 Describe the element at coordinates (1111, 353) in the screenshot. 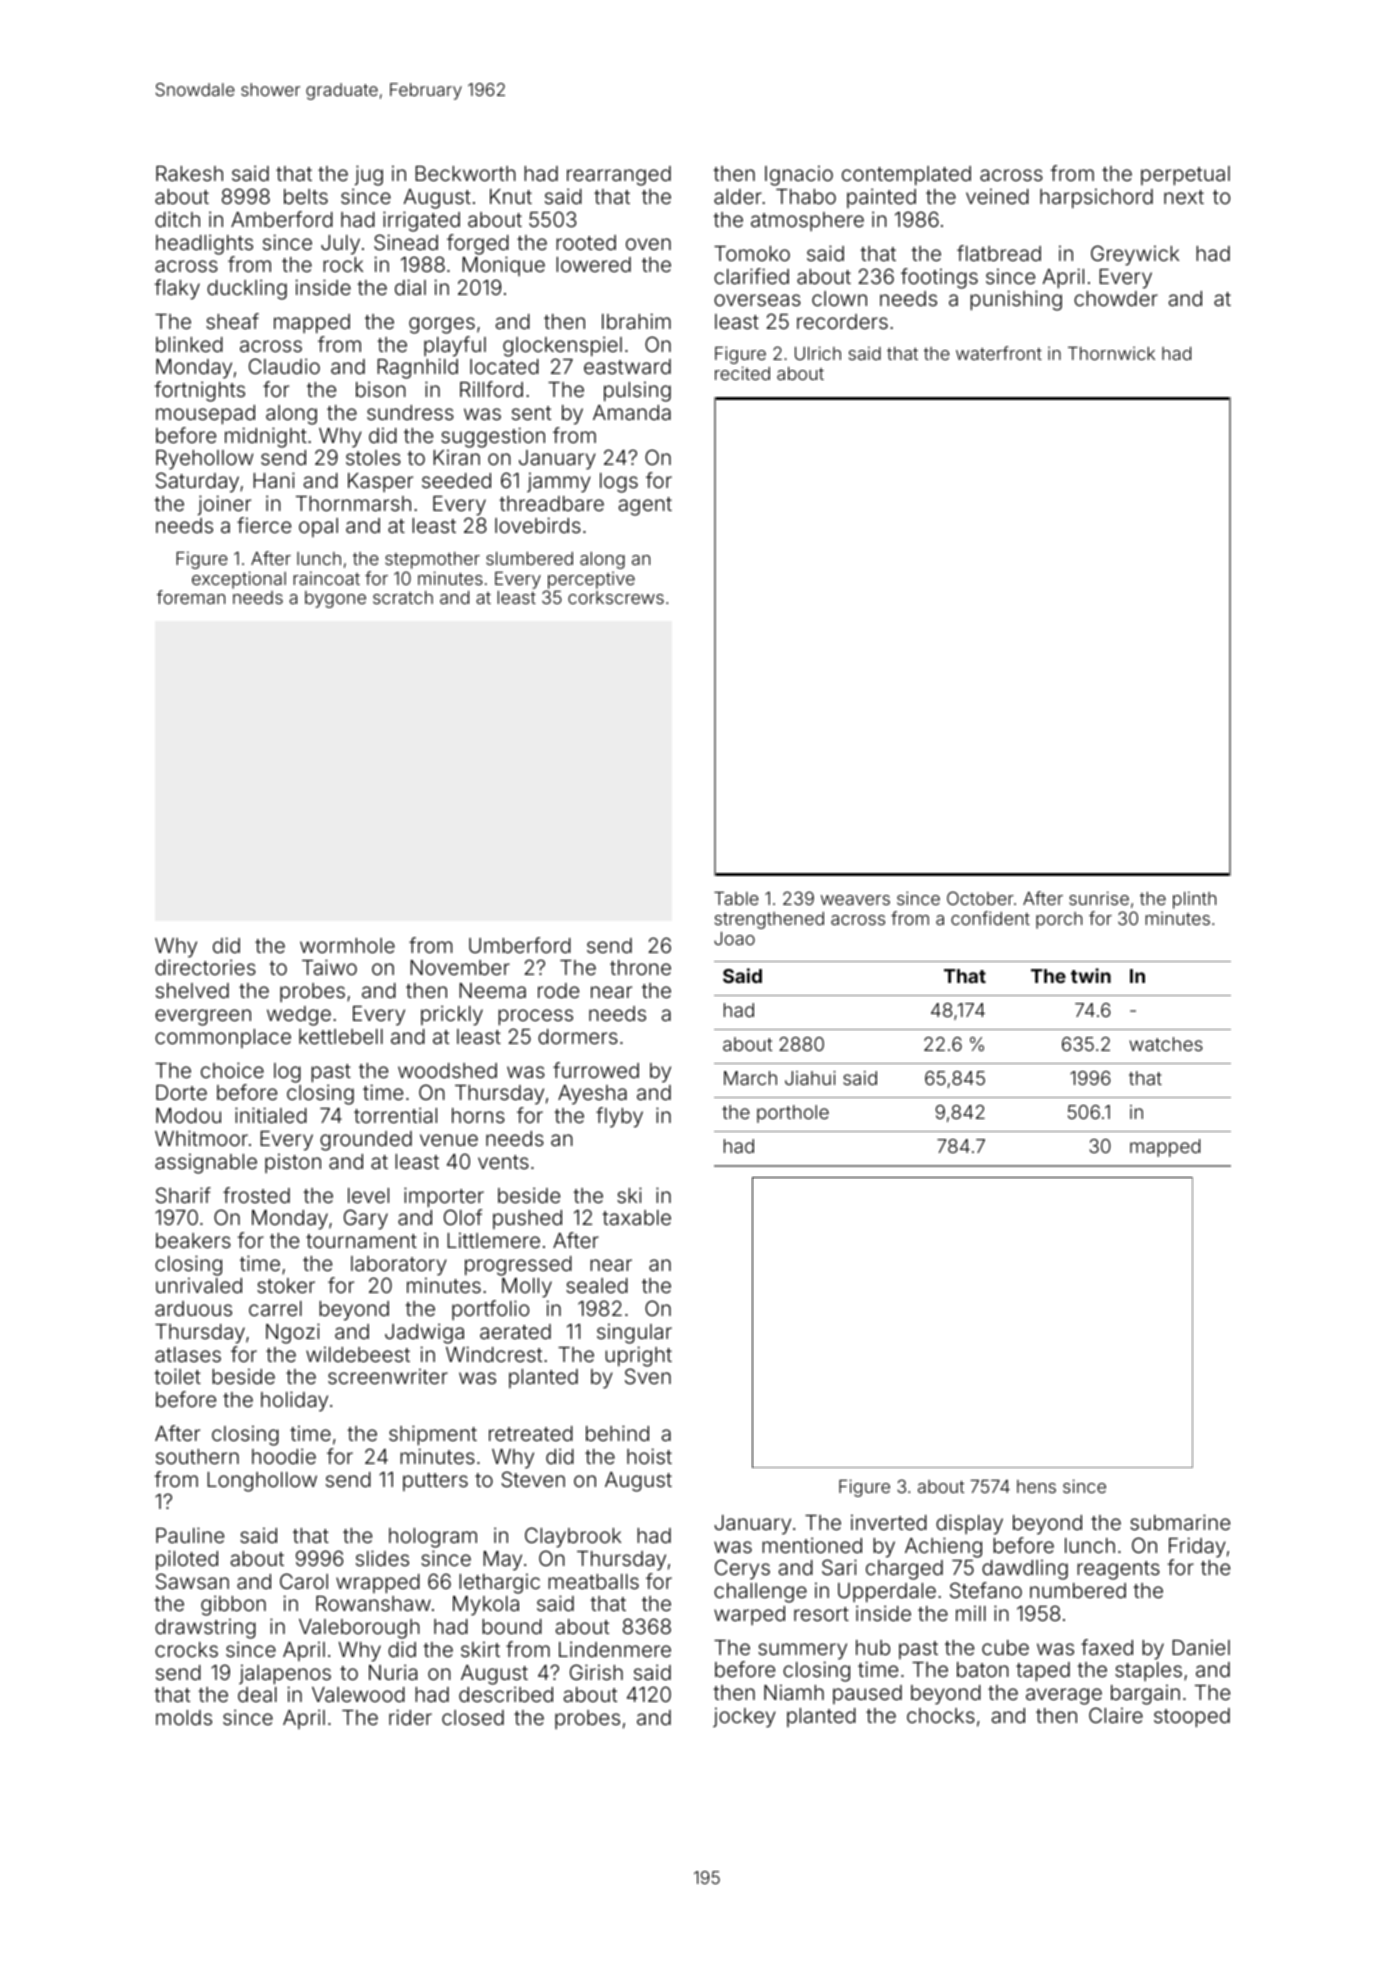

I see `Thornwick` at that location.
